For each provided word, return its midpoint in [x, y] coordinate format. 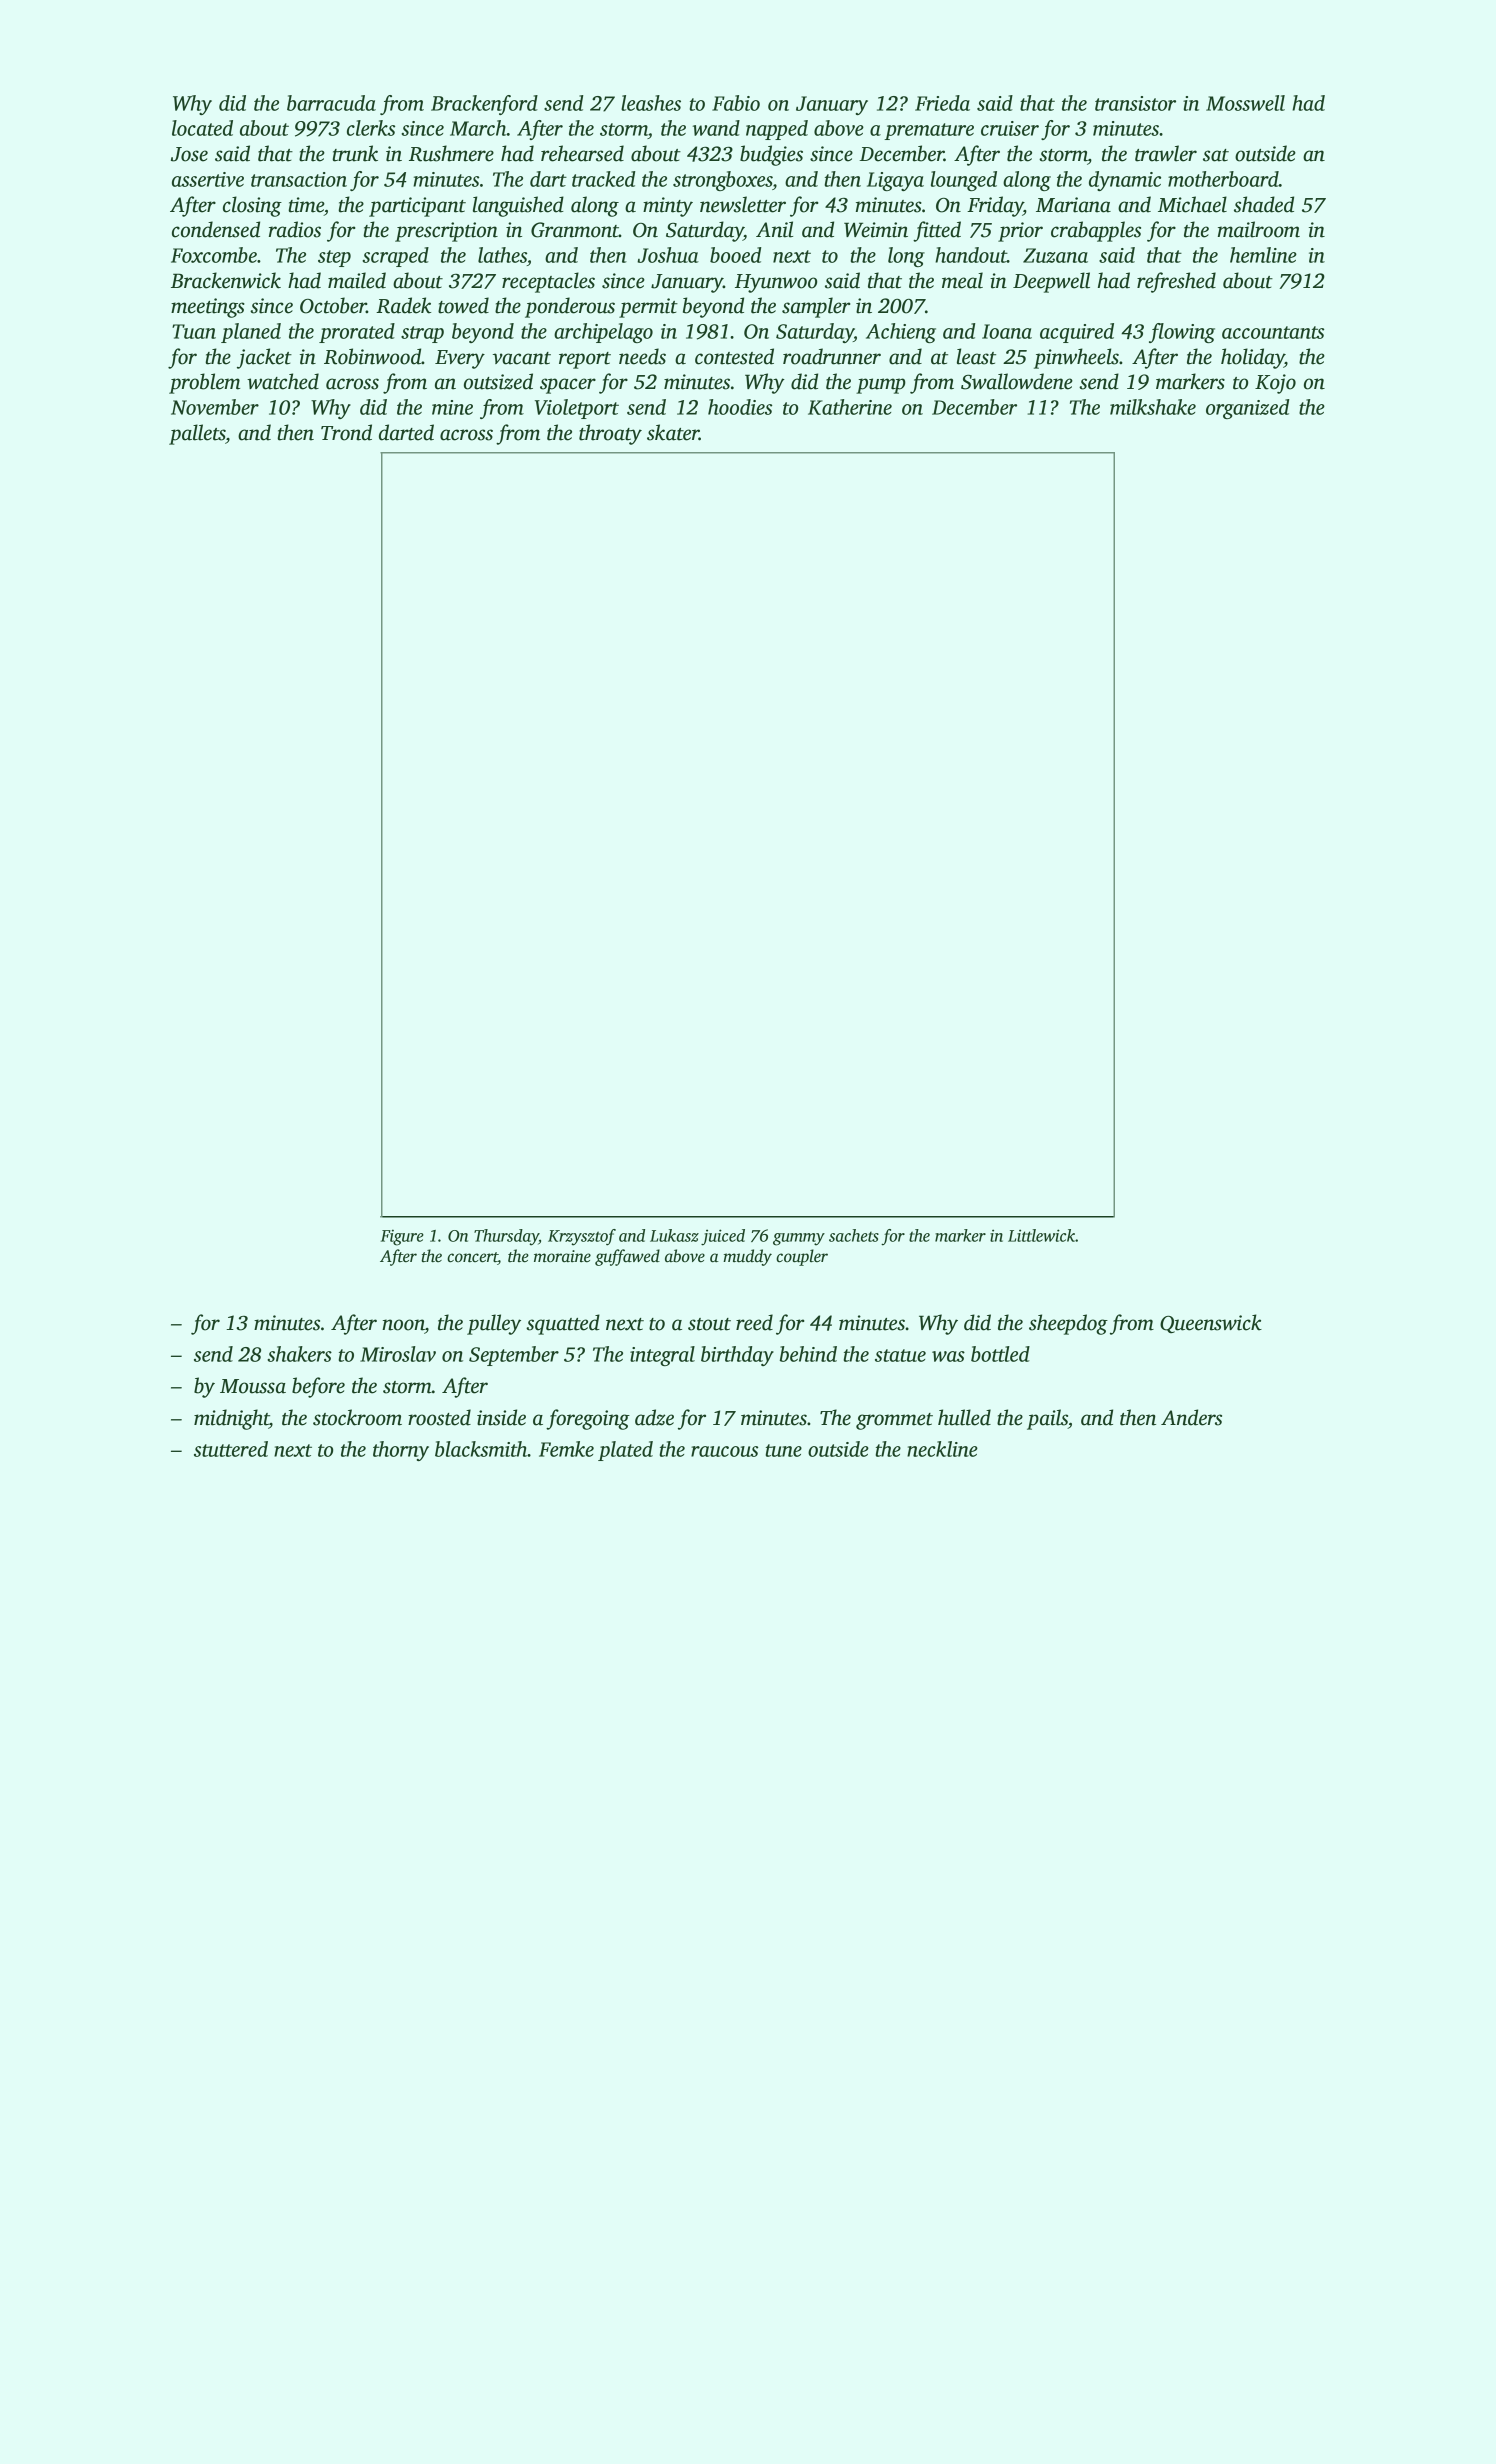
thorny [401, 1451]
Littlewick [1042, 1235]
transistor [1135, 103]
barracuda [331, 103]
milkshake [1153, 407]
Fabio [736, 103]
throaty [610, 434]
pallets [197, 434]
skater [673, 432]
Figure [402, 1237]
